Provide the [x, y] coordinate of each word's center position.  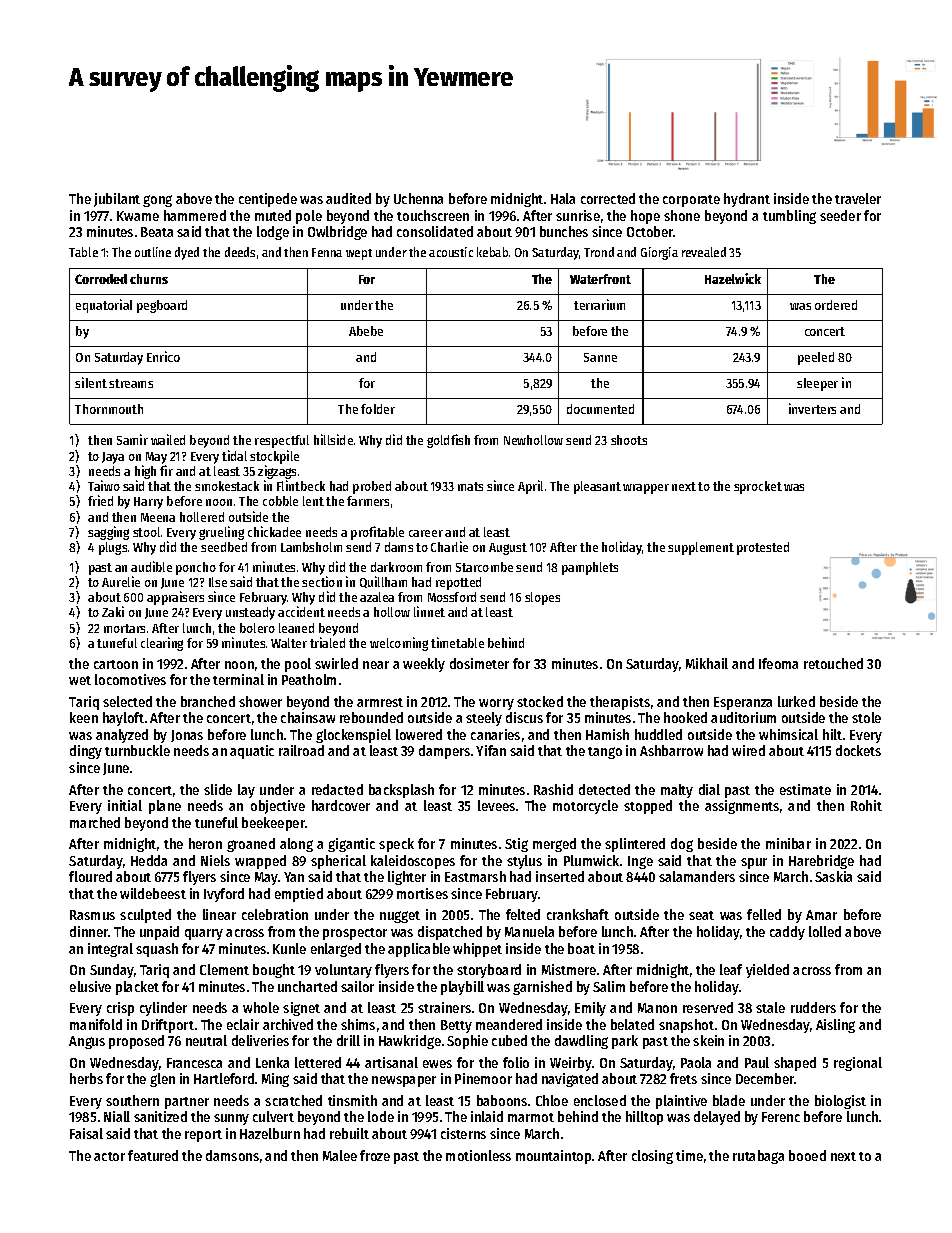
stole [866, 717]
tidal [234, 455]
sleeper [817, 384]
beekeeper [273, 824]
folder [378, 409]
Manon [657, 1008]
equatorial [104, 306]
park [625, 1042]
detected [604, 789]
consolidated [435, 231]
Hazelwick [733, 278]
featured [153, 1155]
